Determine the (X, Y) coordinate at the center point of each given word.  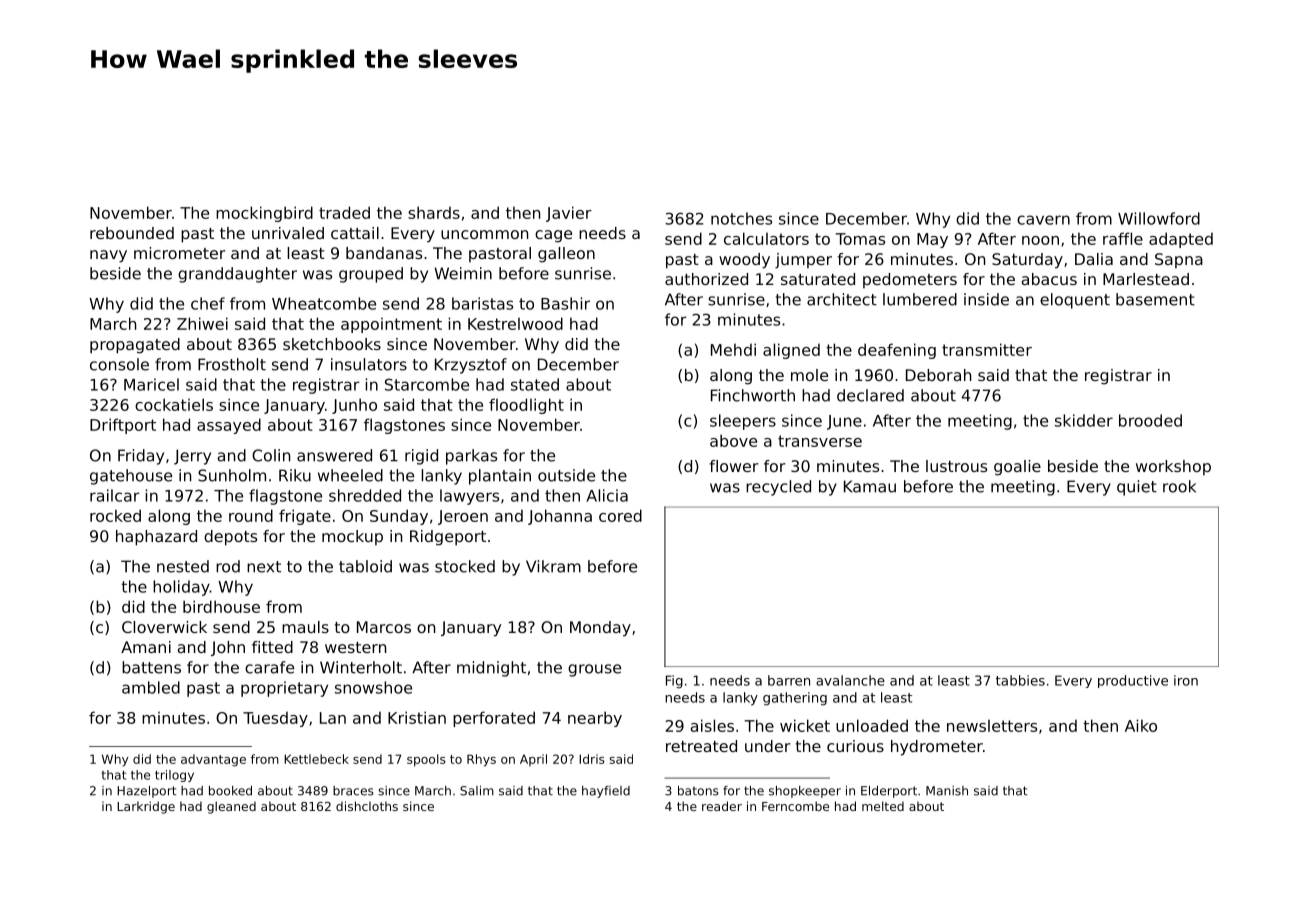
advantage (213, 760)
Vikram (553, 566)
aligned (791, 351)
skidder (1084, 420)
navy (108, 256)
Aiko (1141, 725)
